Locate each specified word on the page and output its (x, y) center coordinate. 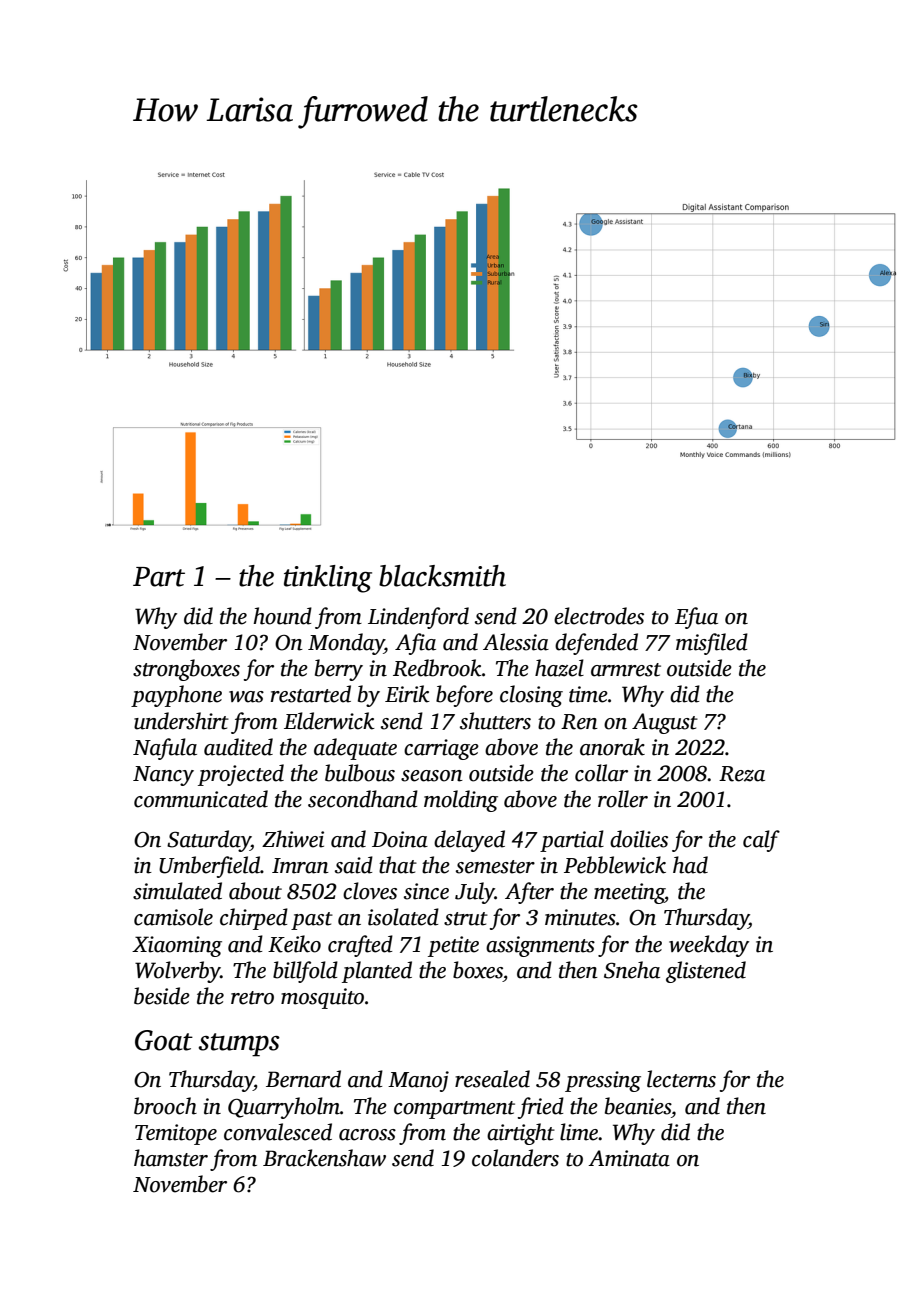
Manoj (418, 1081)
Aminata (629, 1158)
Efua (696, 618)
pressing (603, 1081)
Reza (742, 774)
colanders (515, 1158)
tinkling (328, 579)
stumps (239, 1045)
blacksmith (442, 576)
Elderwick (329, 721)
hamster (171, 1158)
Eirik (407, 694)
